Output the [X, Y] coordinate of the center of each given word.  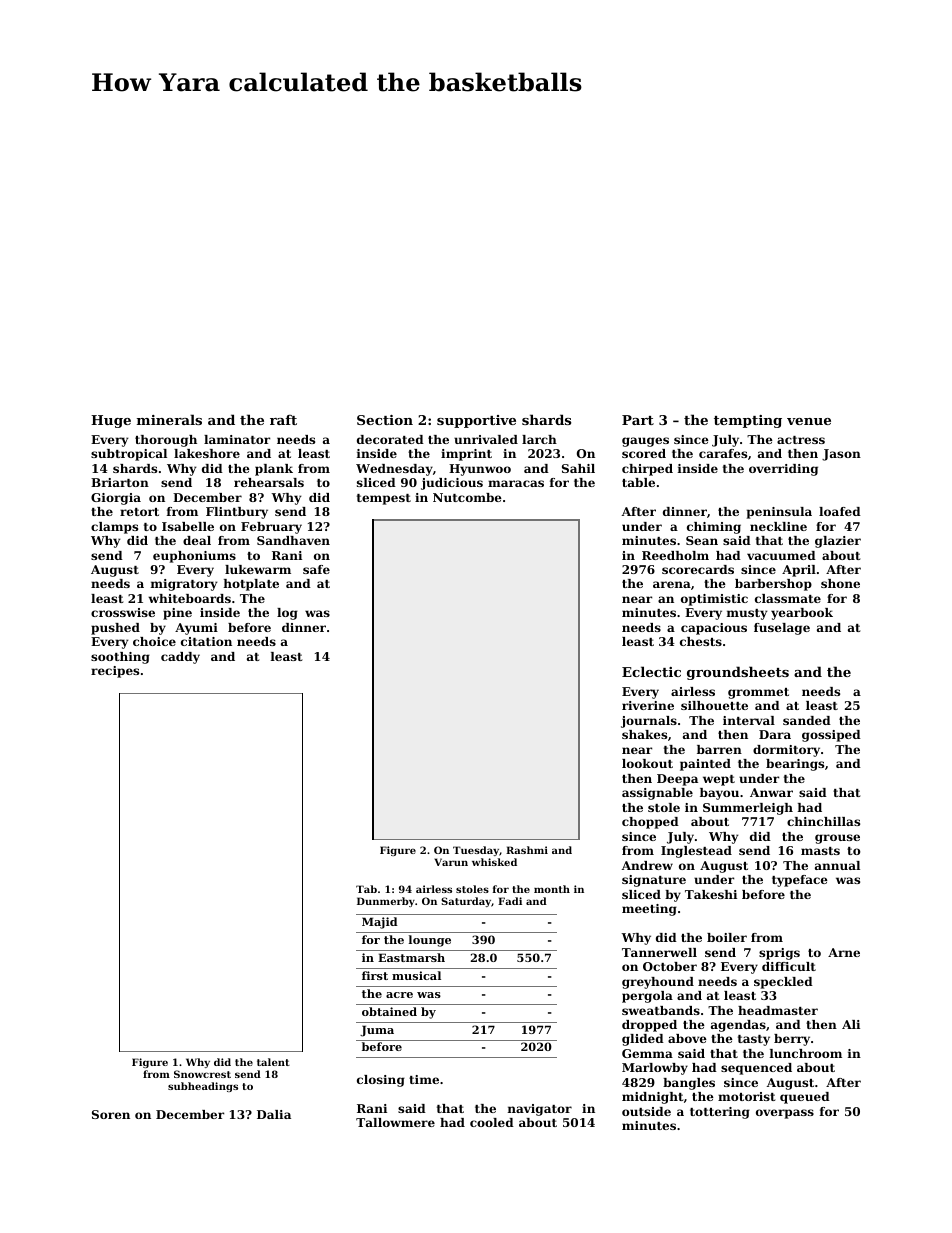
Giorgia [116, 499]
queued [805, 1098]
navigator [540, 1110]
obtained [389, 1011]
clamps [114, 528]
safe [316, 569]
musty [747, 614]
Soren [111, 1114]
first [375, 975]
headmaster [778, 1010]
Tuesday [476, 851]
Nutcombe [467, 497]
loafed [840, 511]
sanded [807, 720]
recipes [115, 672]
